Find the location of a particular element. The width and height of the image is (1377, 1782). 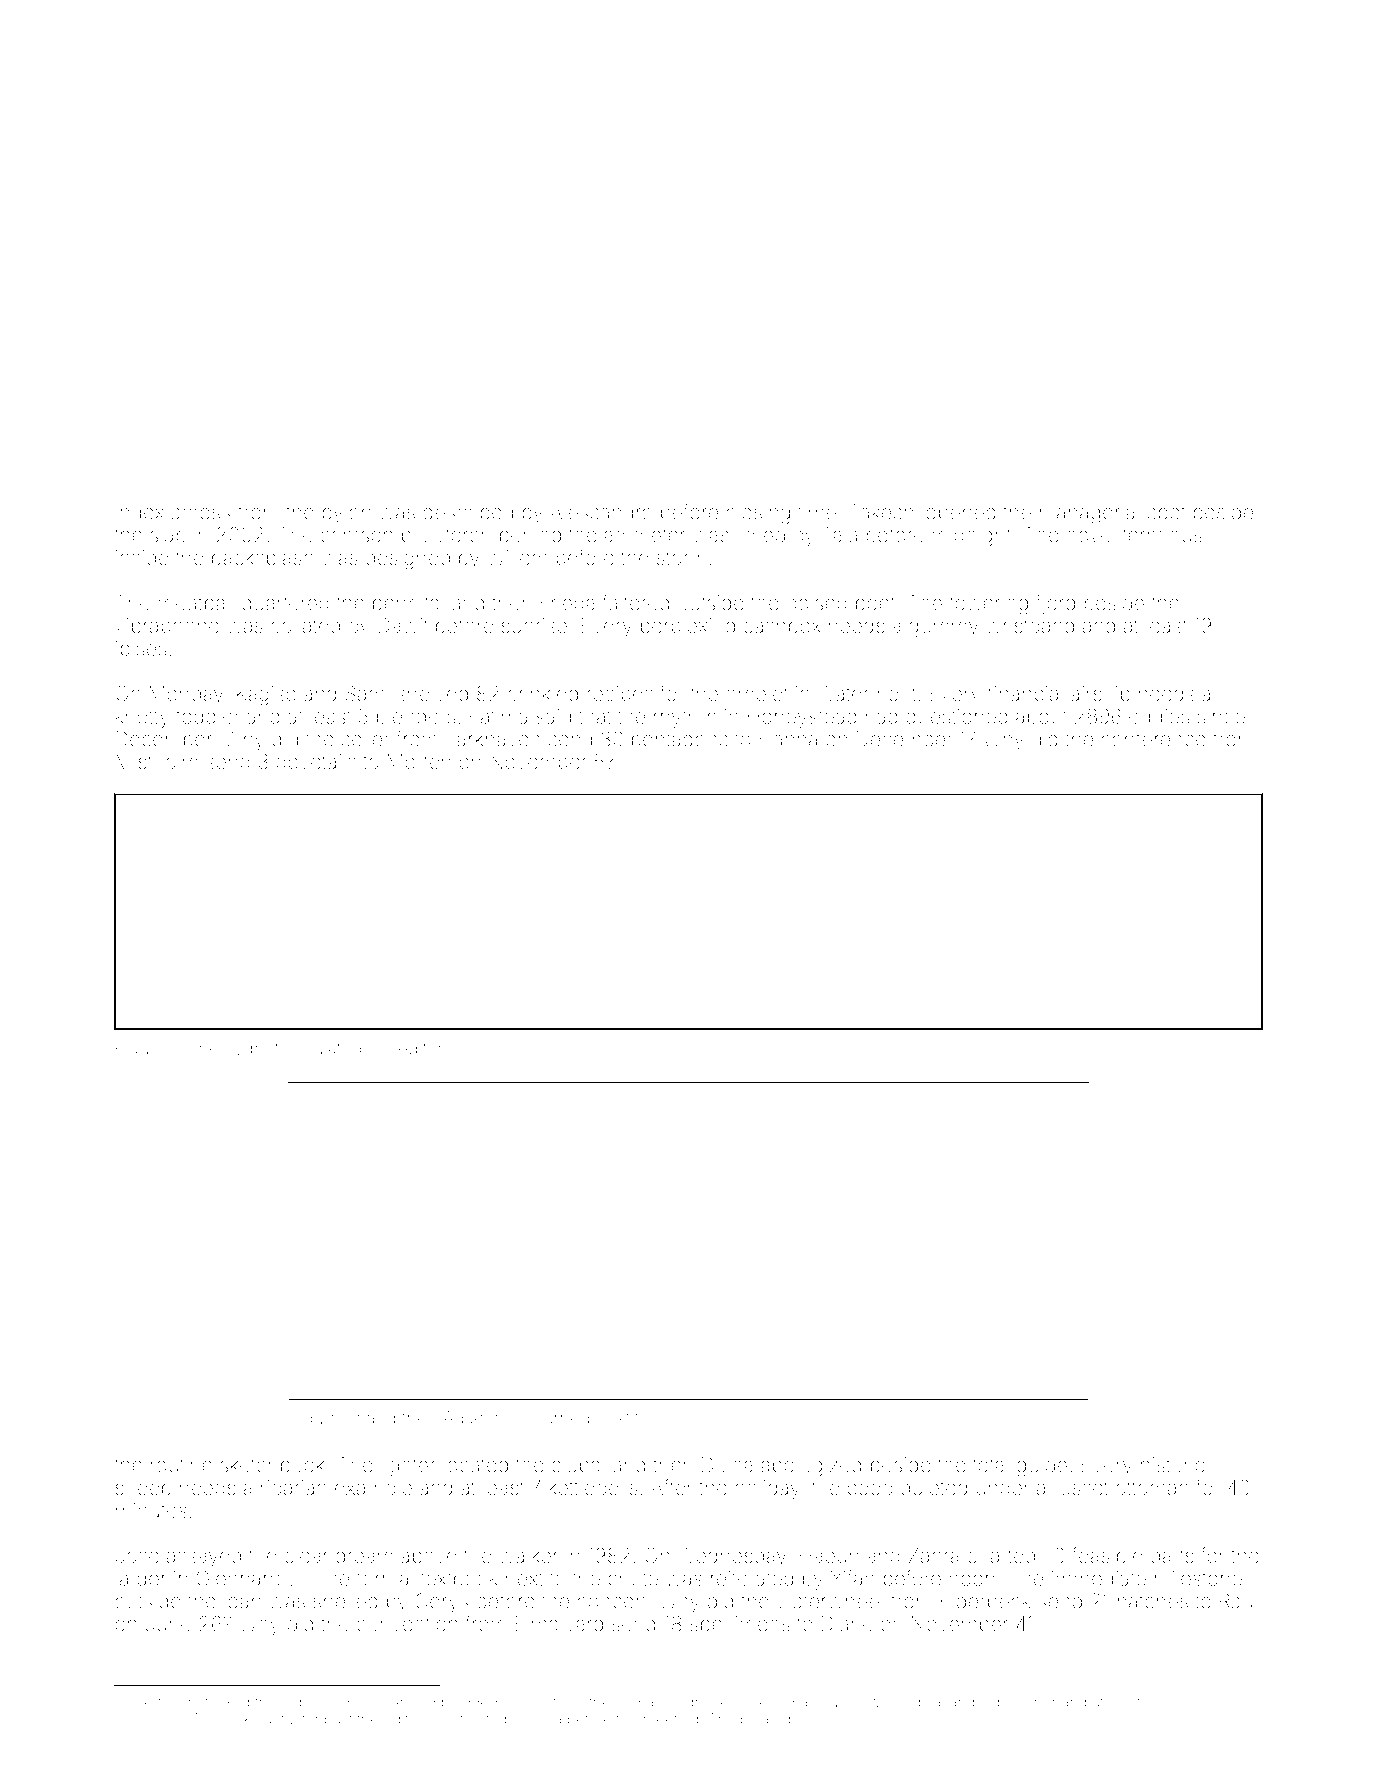

Mistholm is located at coordinates (157, 761).
